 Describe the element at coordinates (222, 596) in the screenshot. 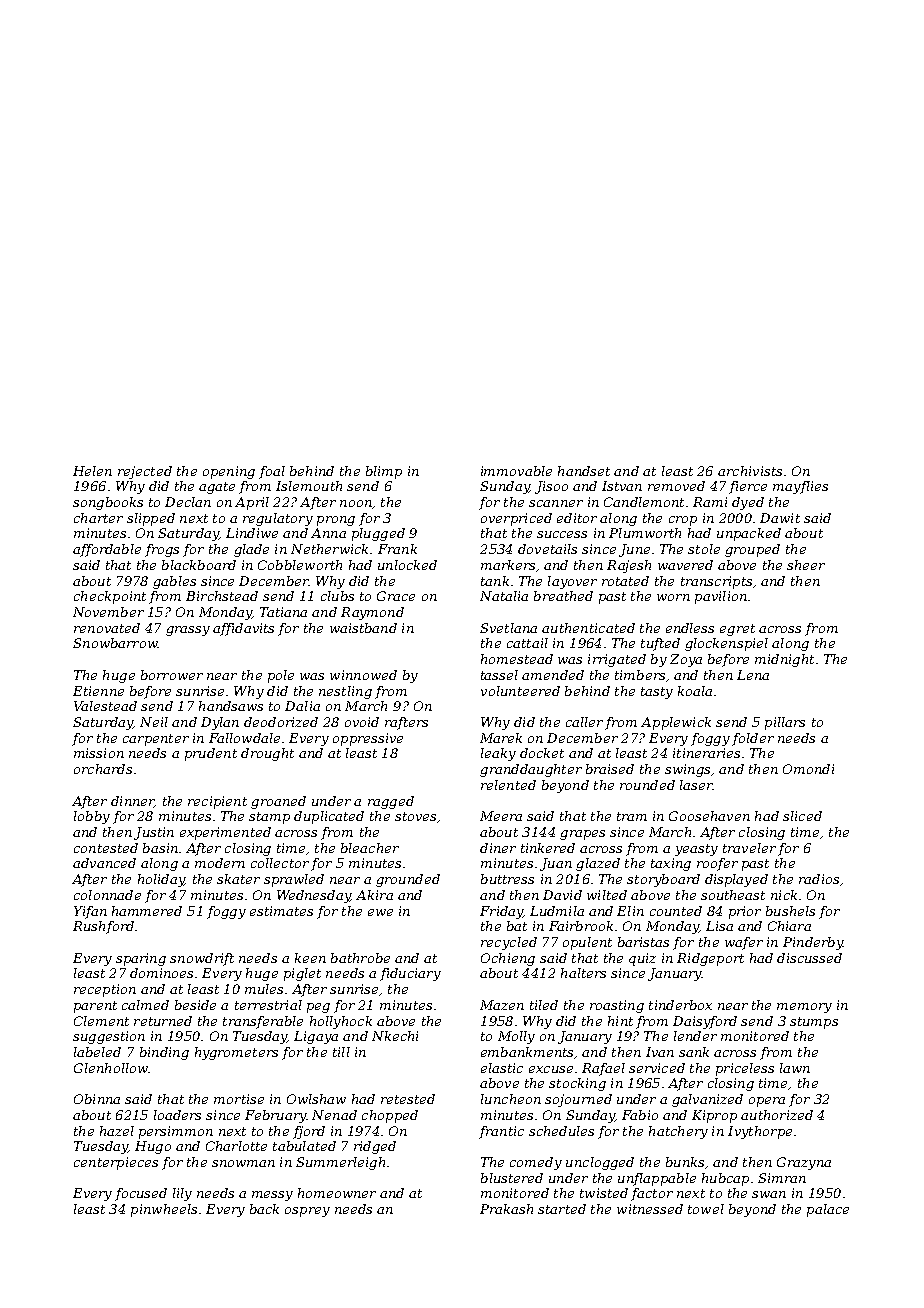

I see `Birchstead` at that location.
